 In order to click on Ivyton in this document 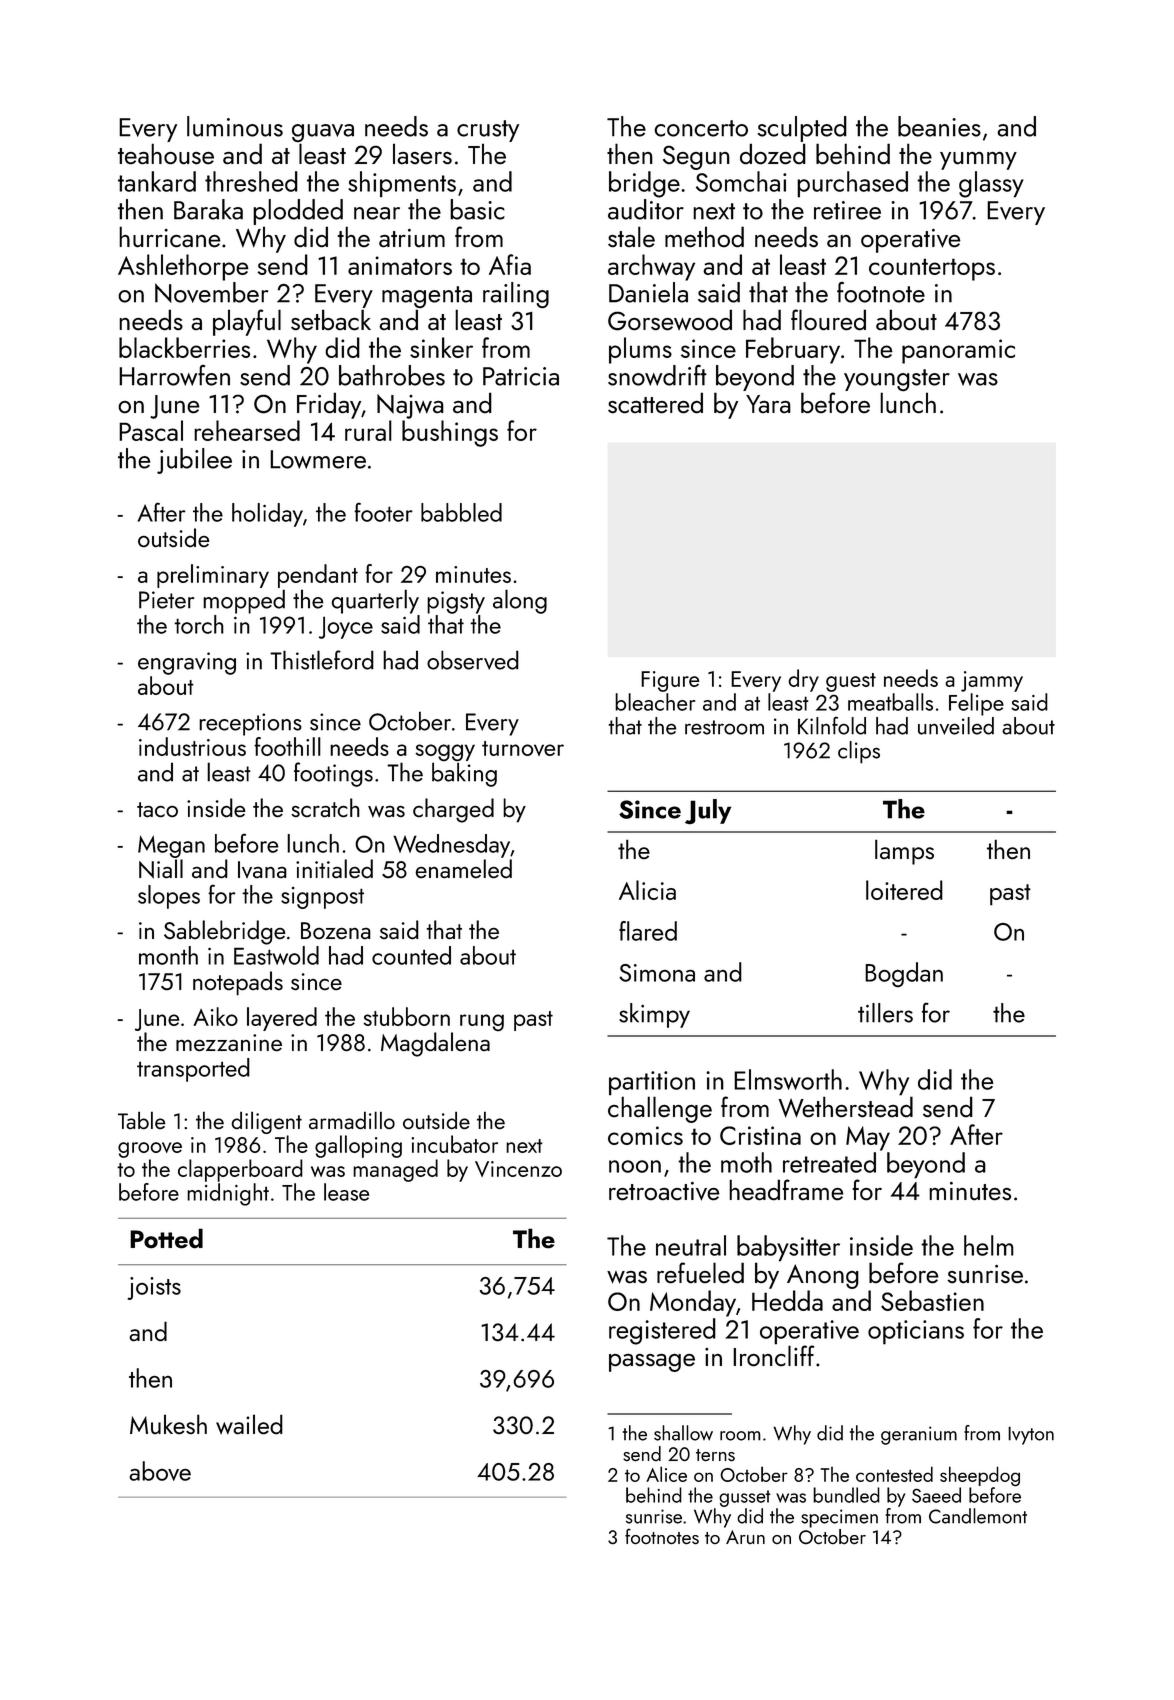, I will do `click(1031, 1435)`.
